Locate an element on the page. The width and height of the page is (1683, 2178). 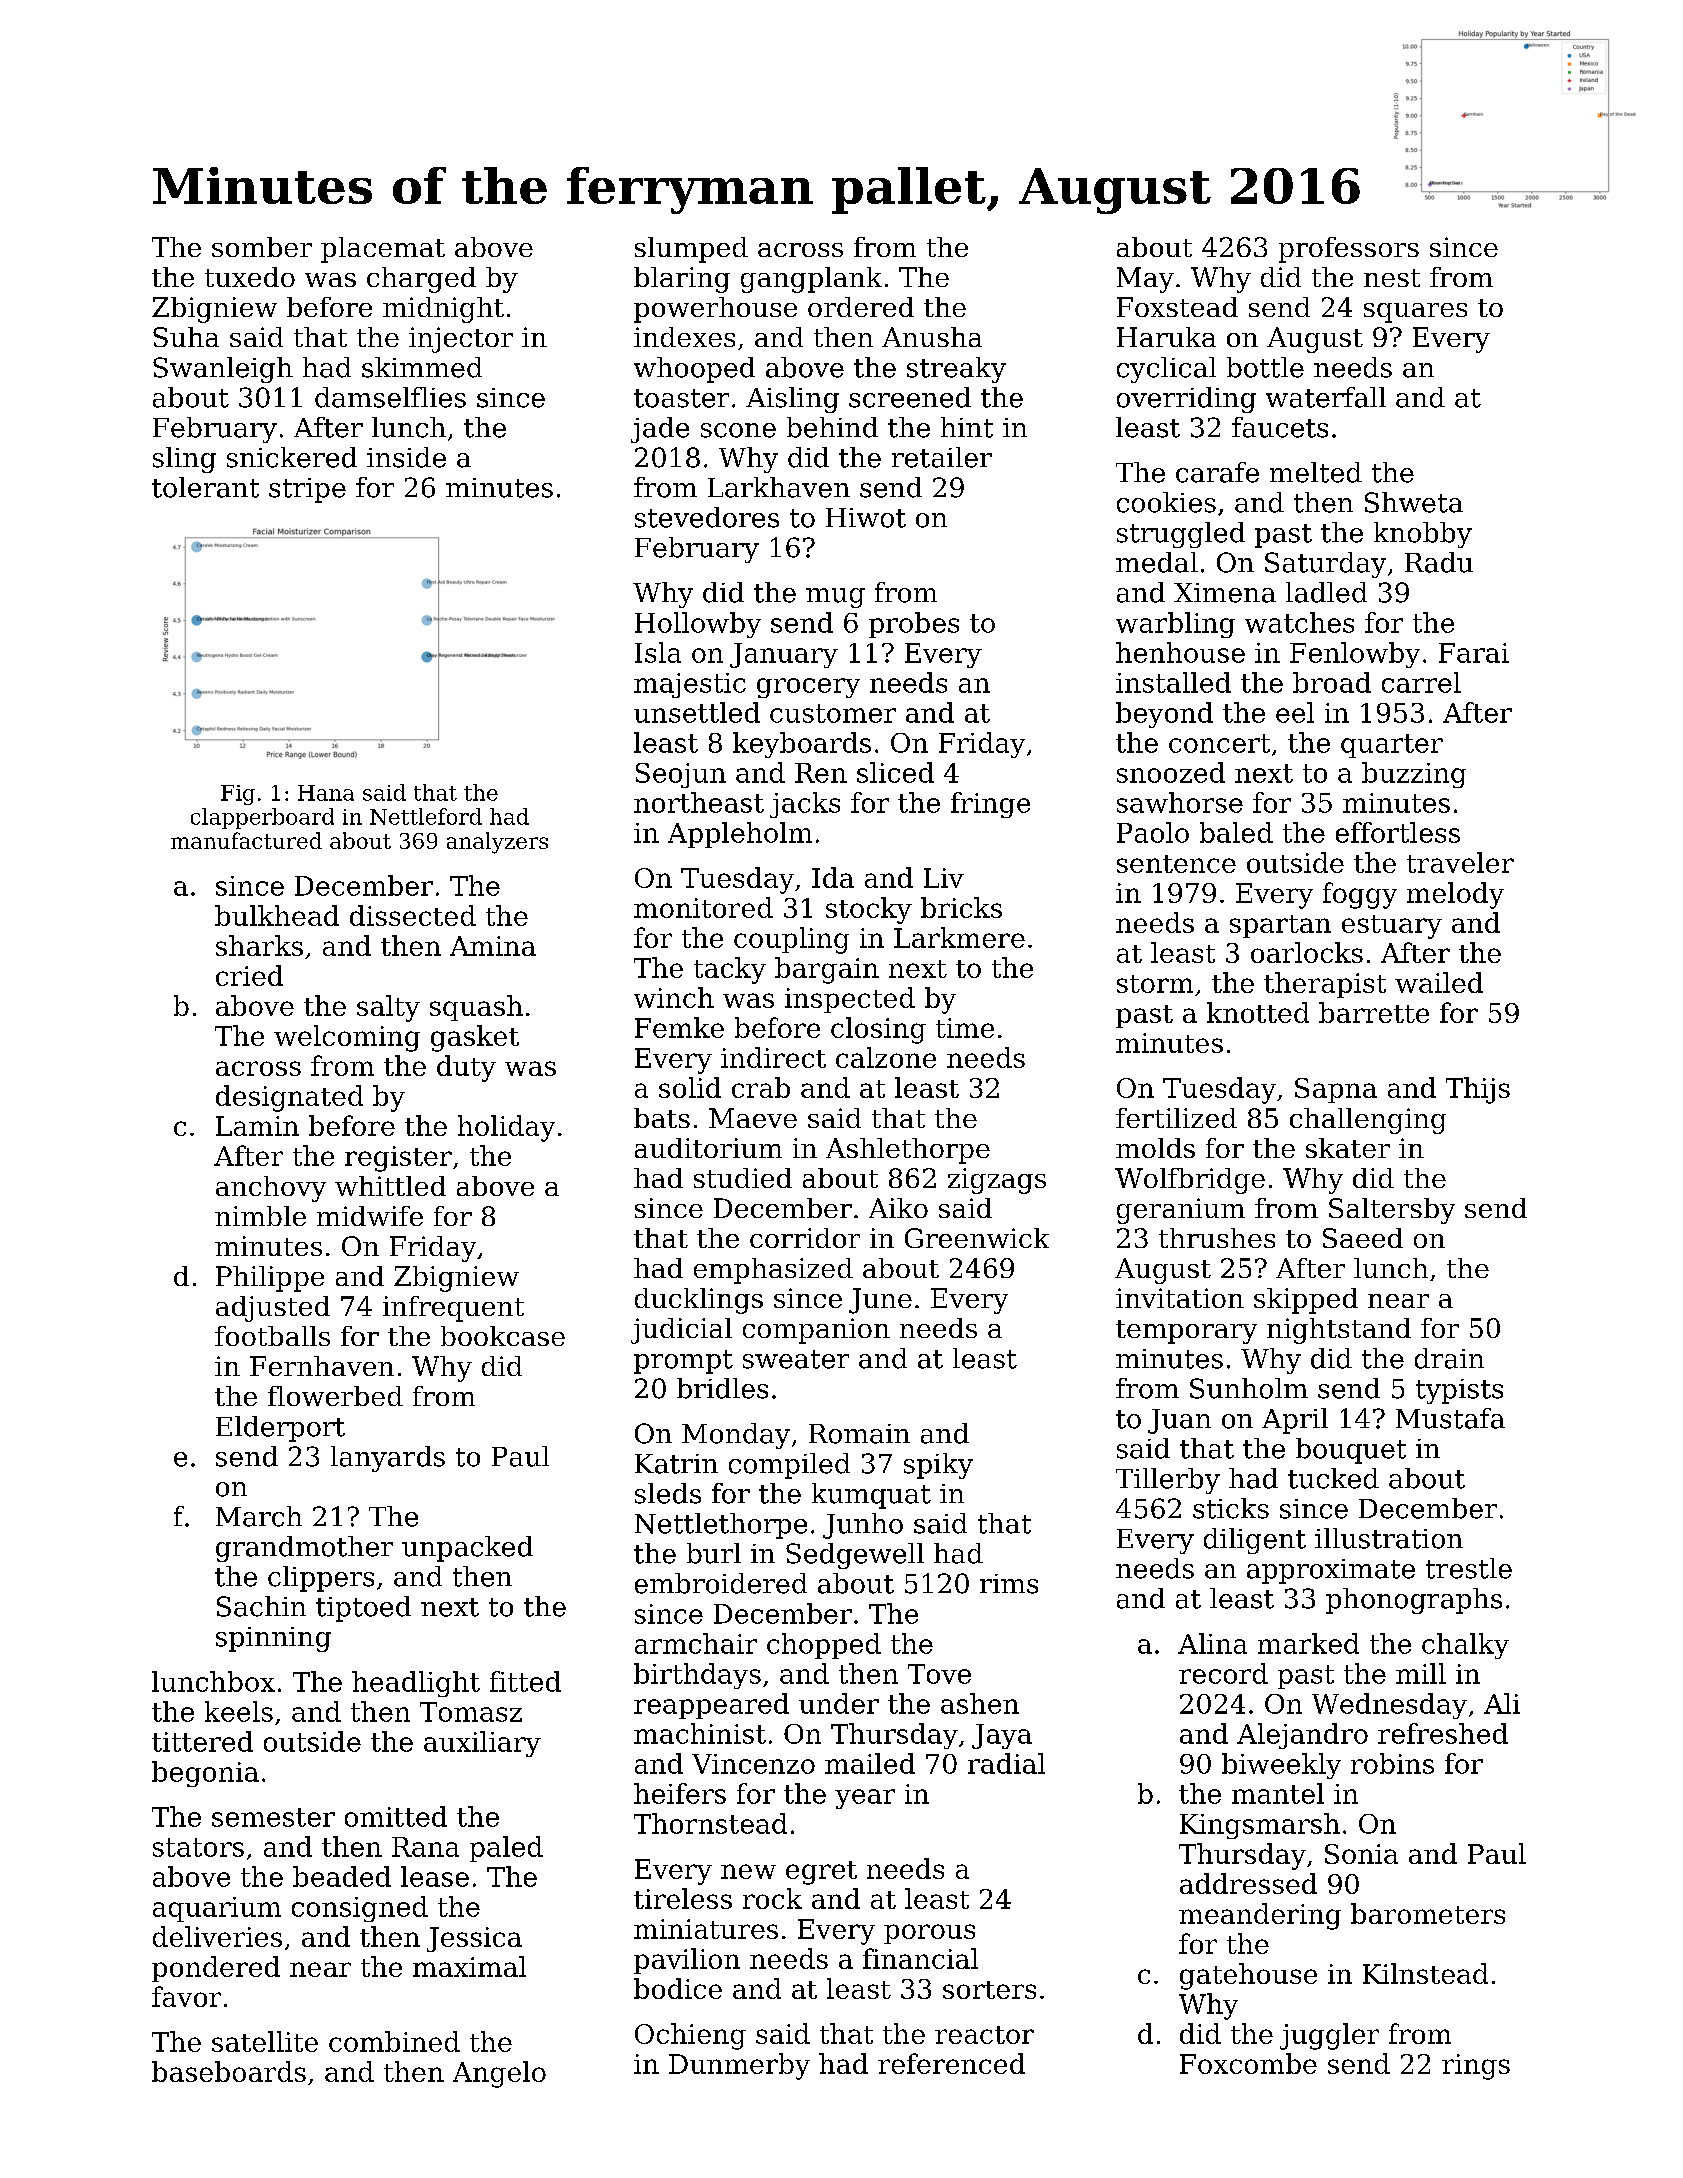
Hiwot is located at coordinates (866, 518).
